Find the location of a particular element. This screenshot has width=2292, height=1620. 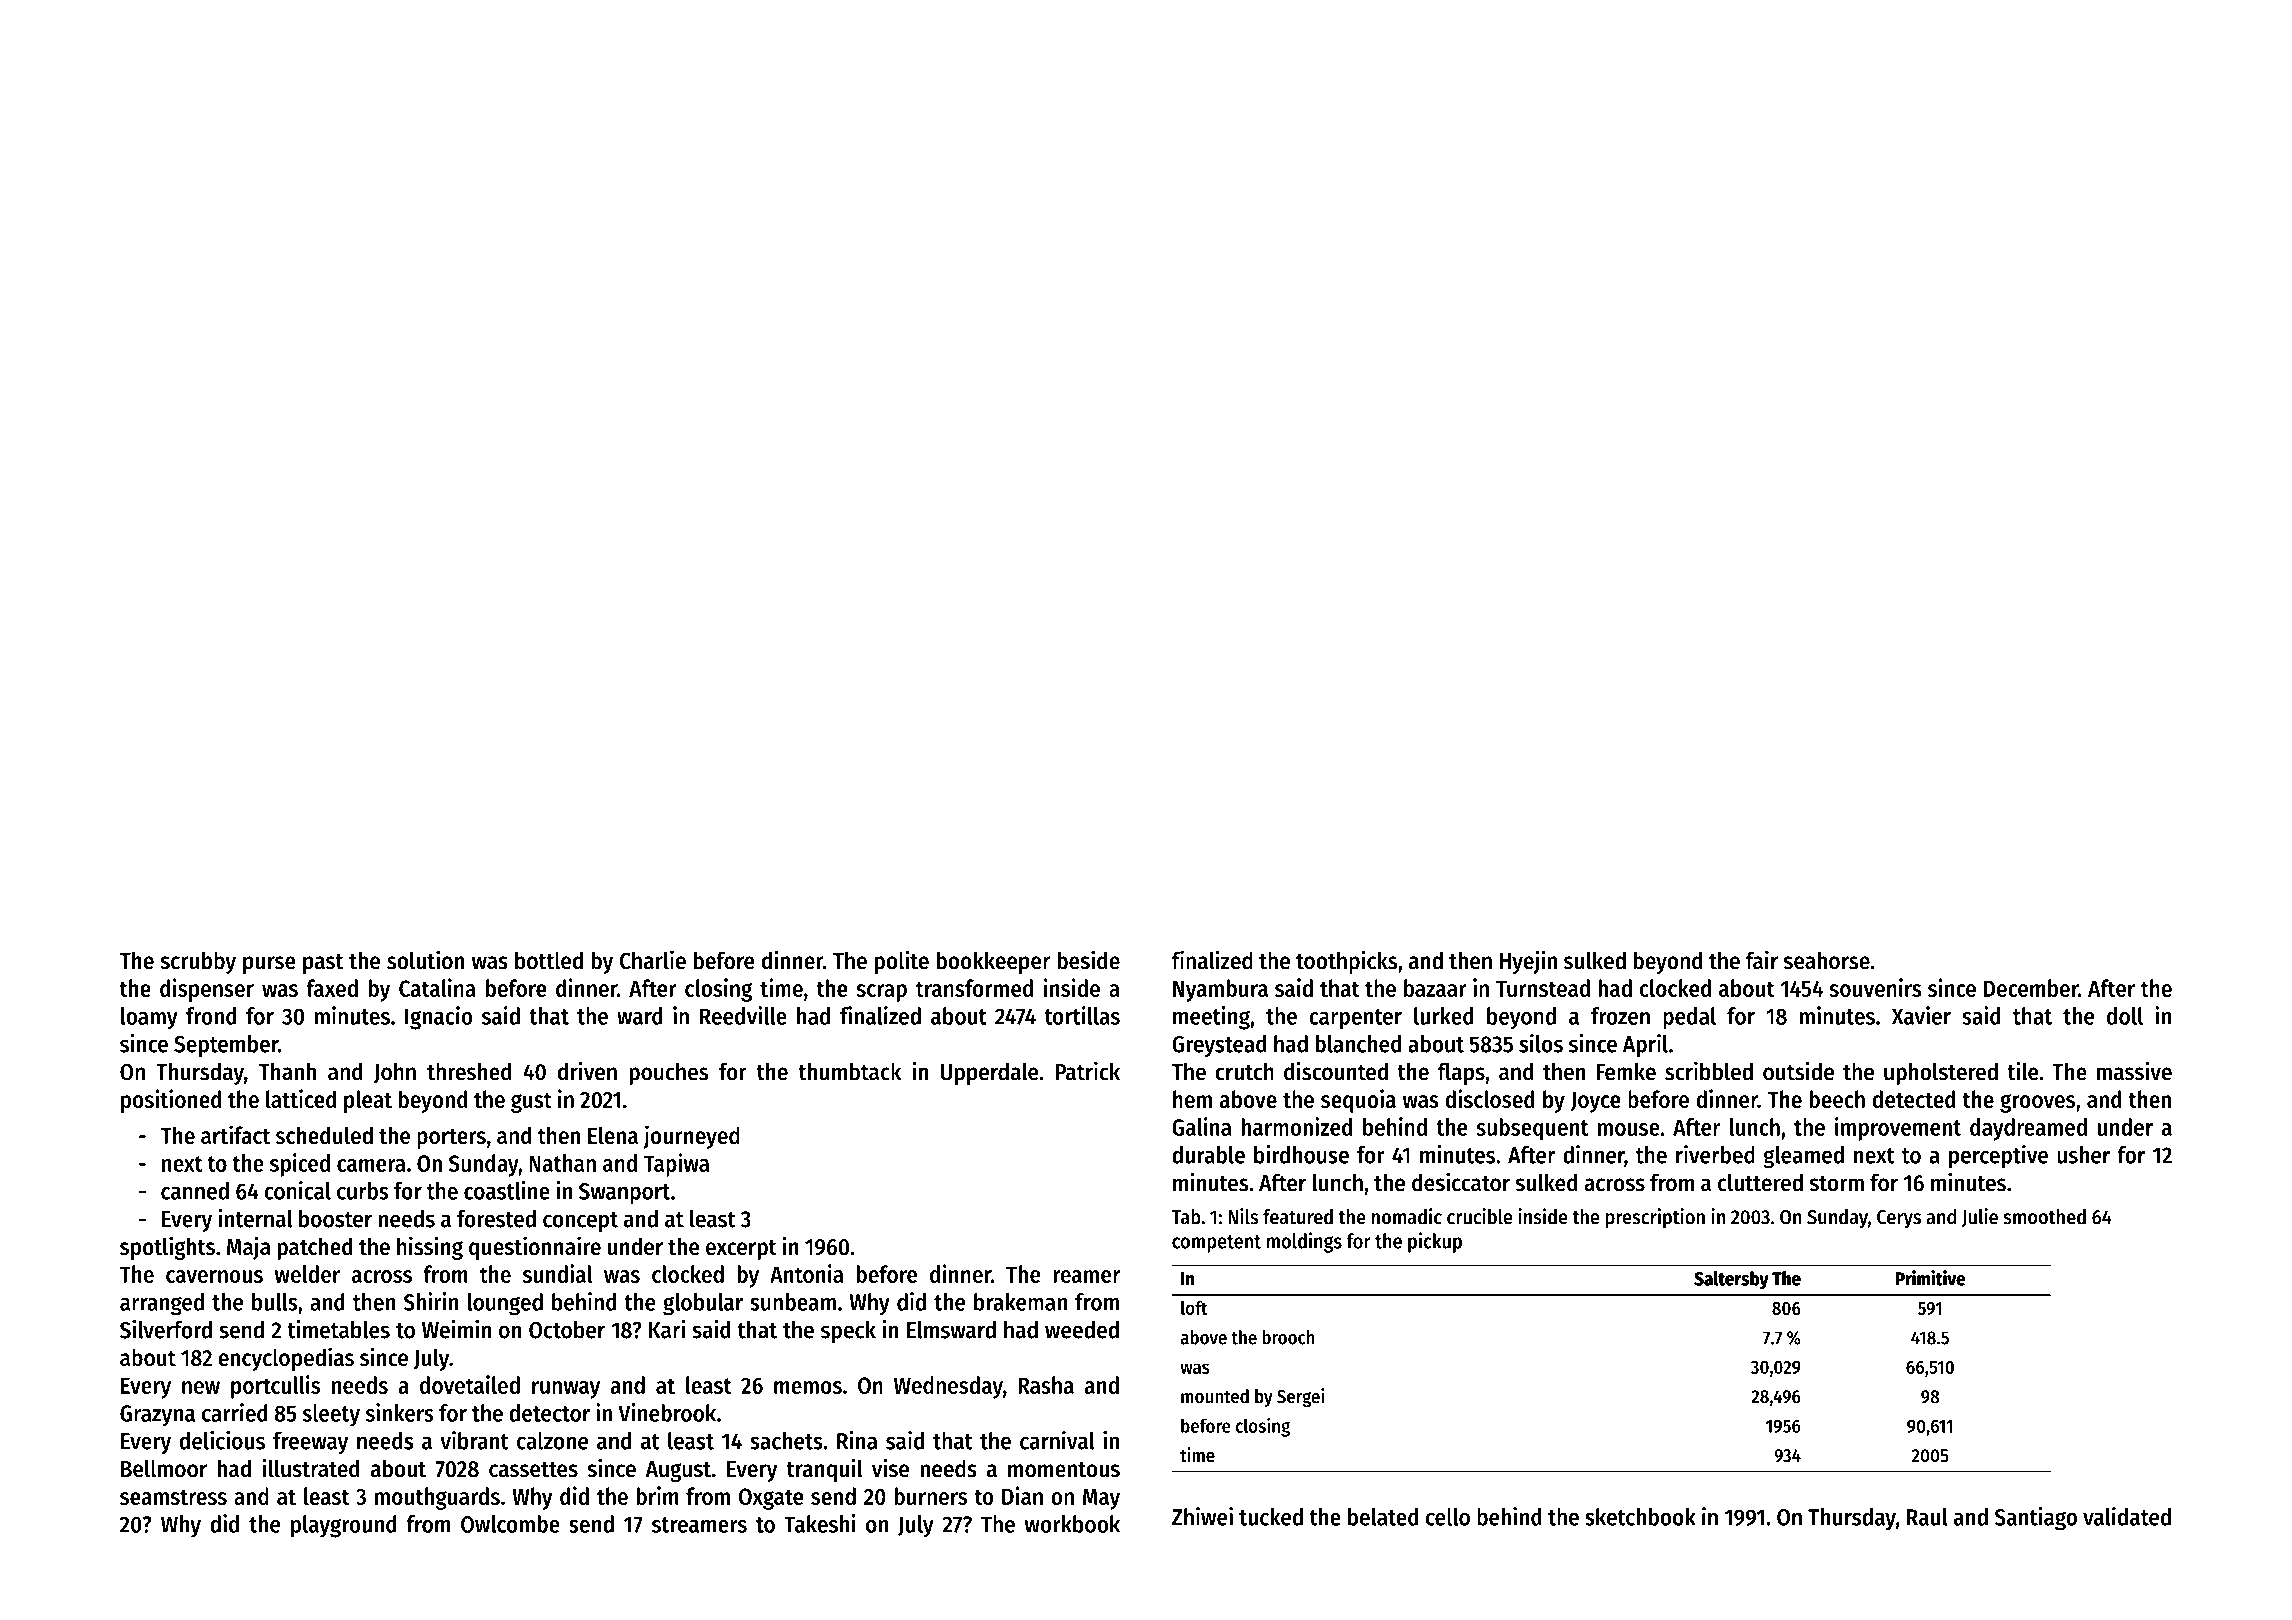

meeting is located at coordinates (1211, 1018).
